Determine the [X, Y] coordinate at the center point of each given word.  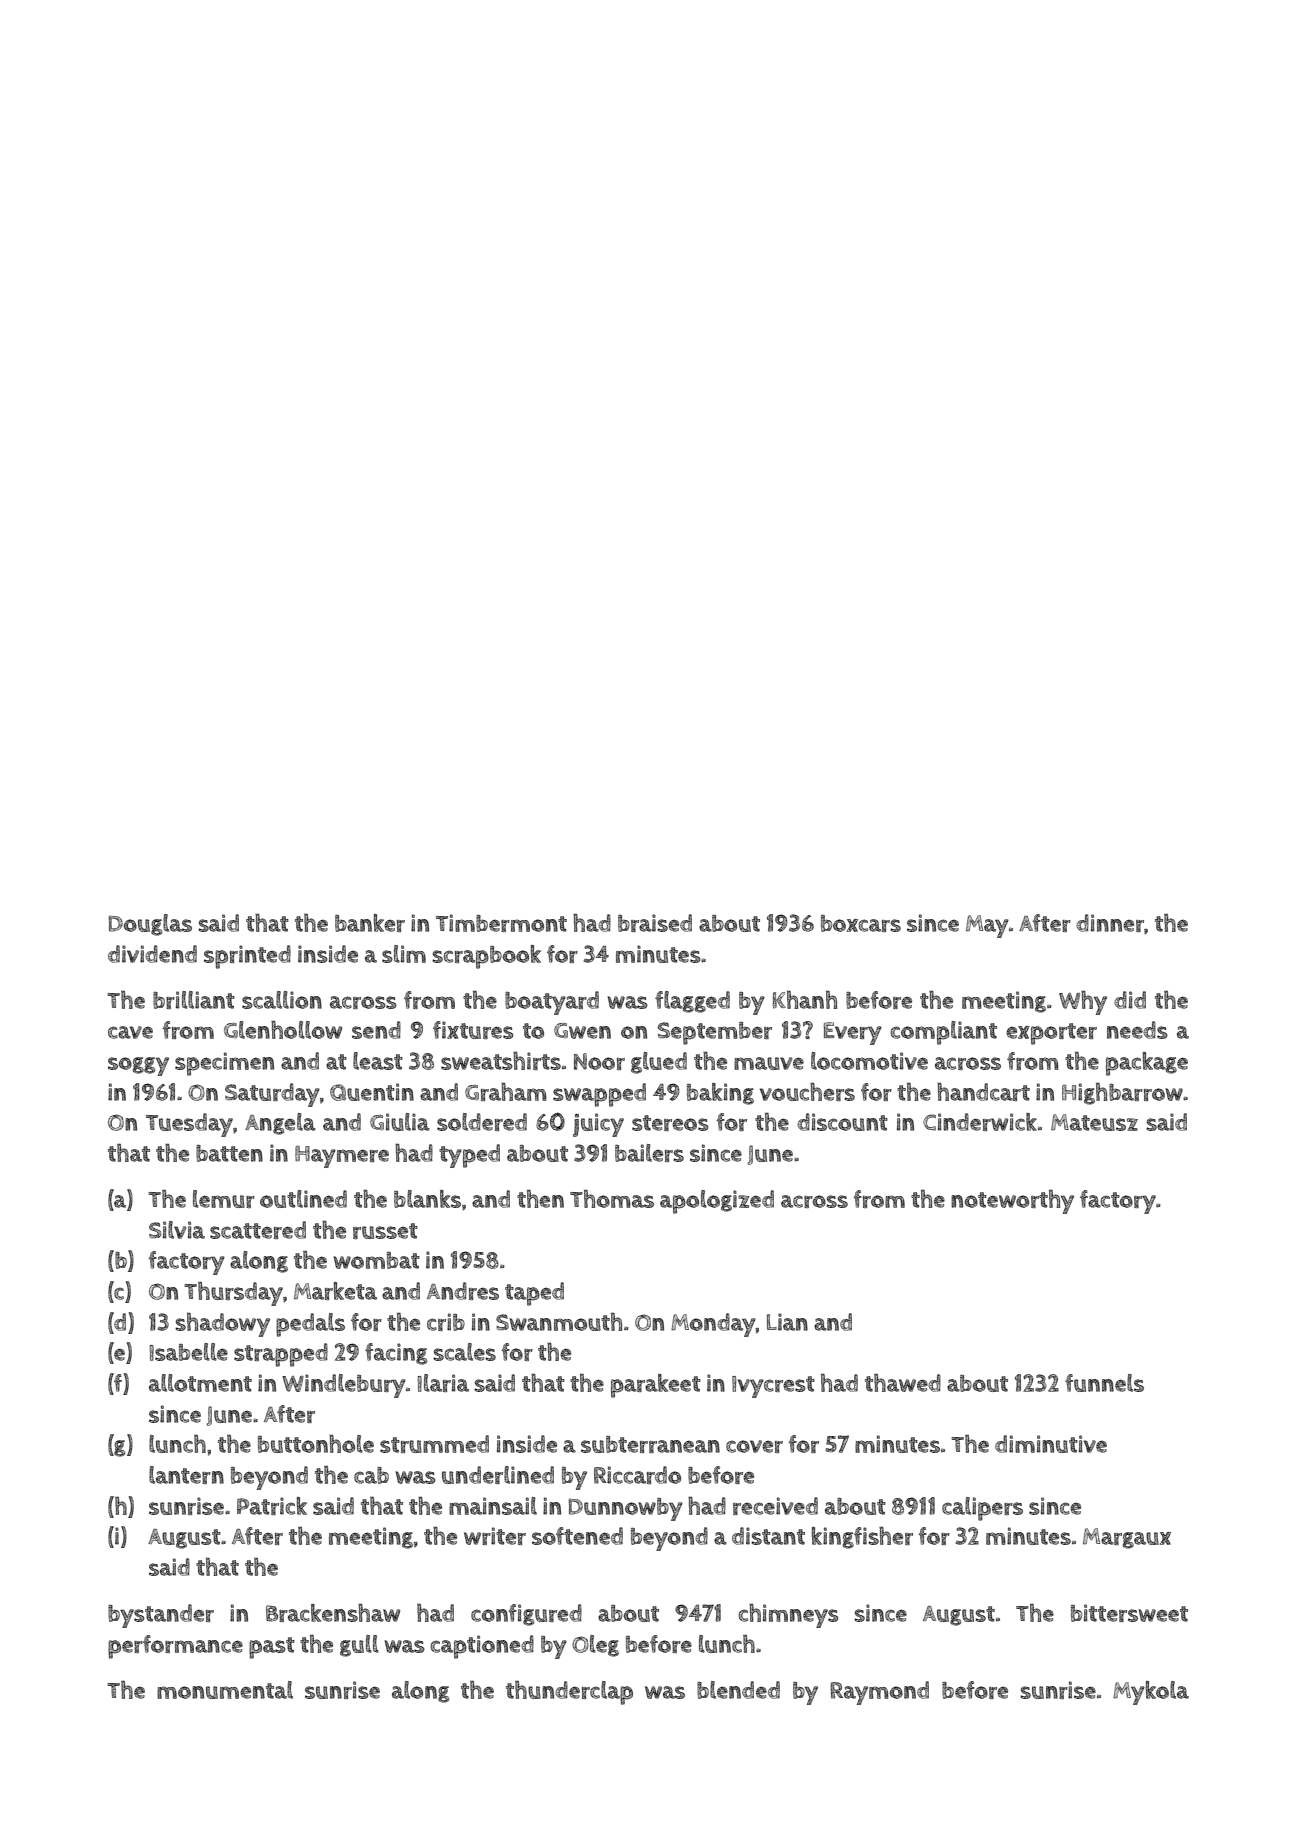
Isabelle [189, 1352]
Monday [713, 1325]
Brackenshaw [333, 1613]
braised [655, 923]
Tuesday [189, 1125]
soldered [482, 1122]
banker [370, 923]
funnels [1104, 1383]
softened [577, 1536]
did [1130, 1000]
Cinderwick [980, 1122]
